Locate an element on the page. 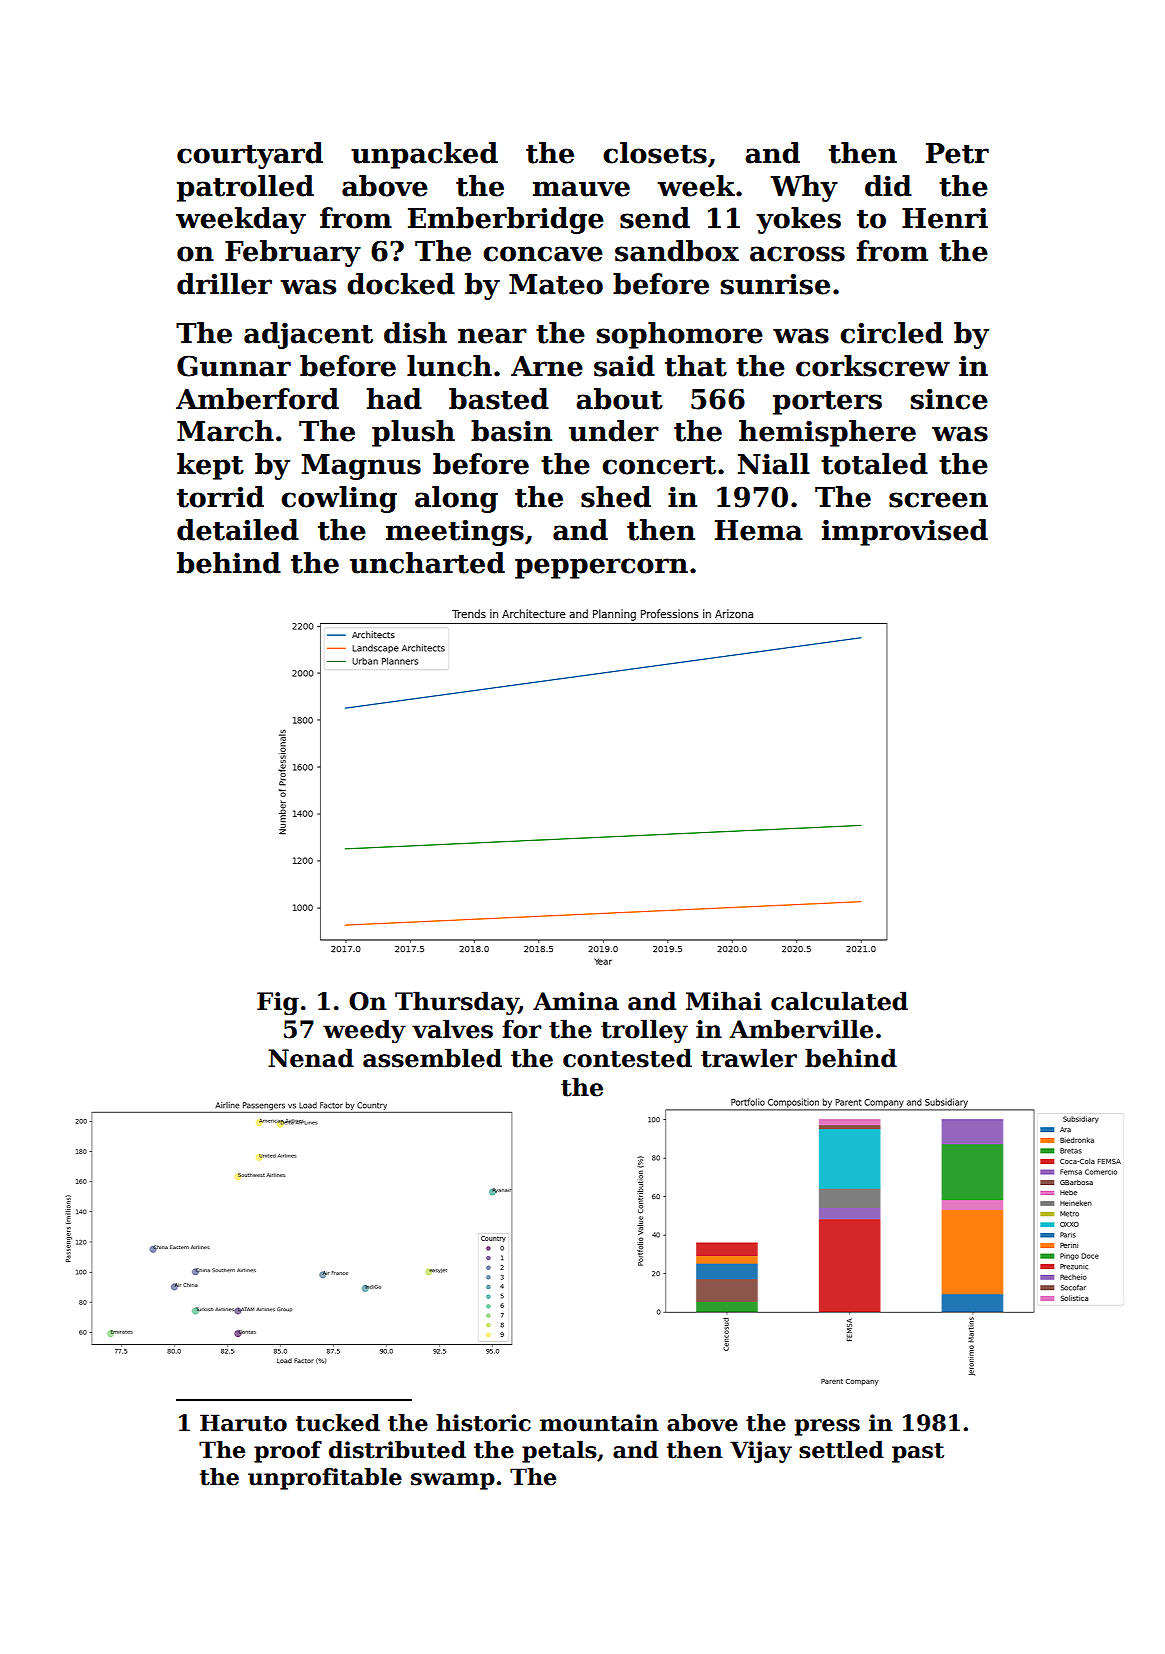 The image size is (1165, 1654). Nenad is located at coordinates (311, 1058).
